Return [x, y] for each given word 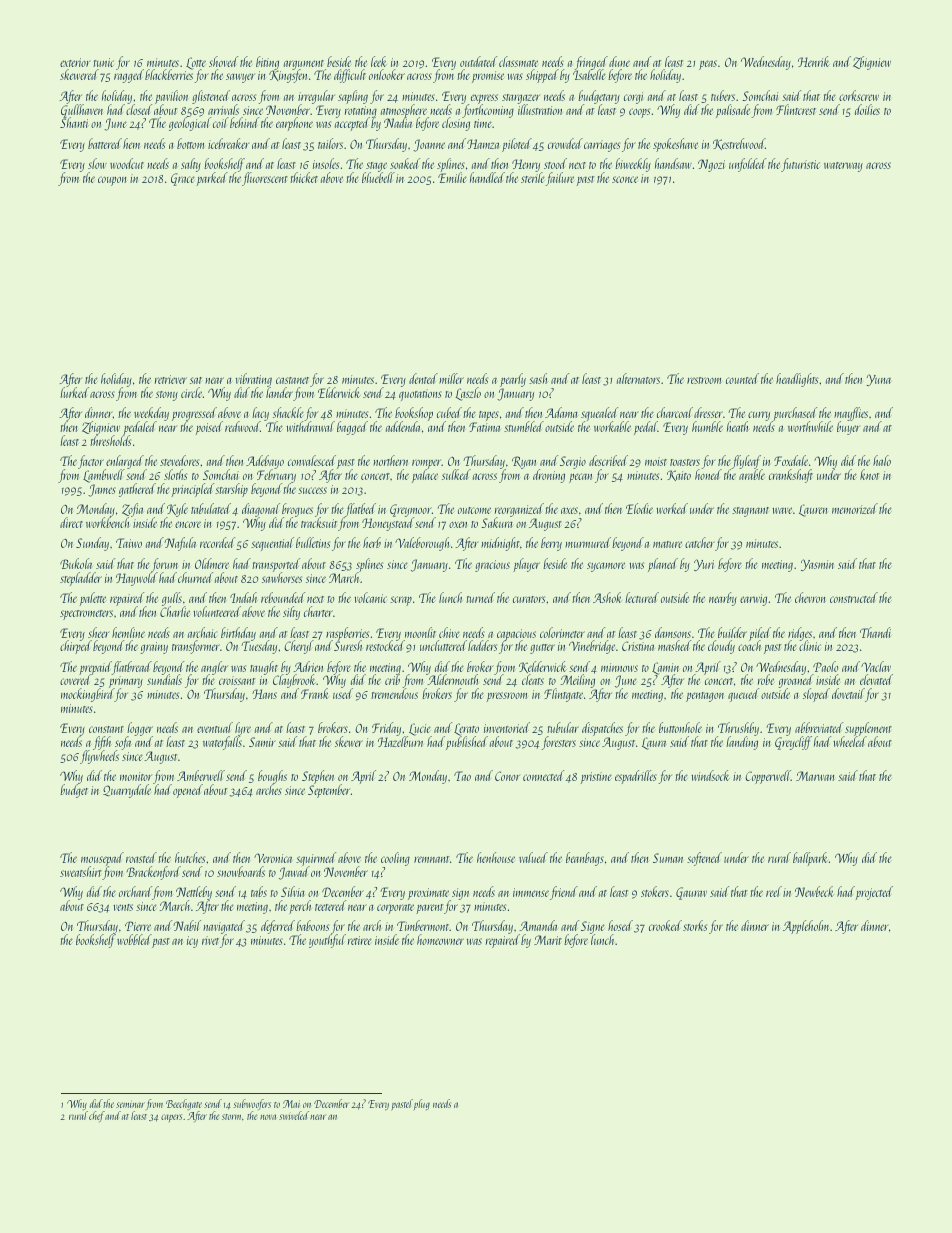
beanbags [585, 859]
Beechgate [184, 1104]
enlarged [124, 462]
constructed [854, 597]
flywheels [99, 757]
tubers [723, 95]
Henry [527, 166]
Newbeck [814, 891]
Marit [548, 940]
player [526, 565]
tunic [103, 62]
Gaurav [691, 893]
